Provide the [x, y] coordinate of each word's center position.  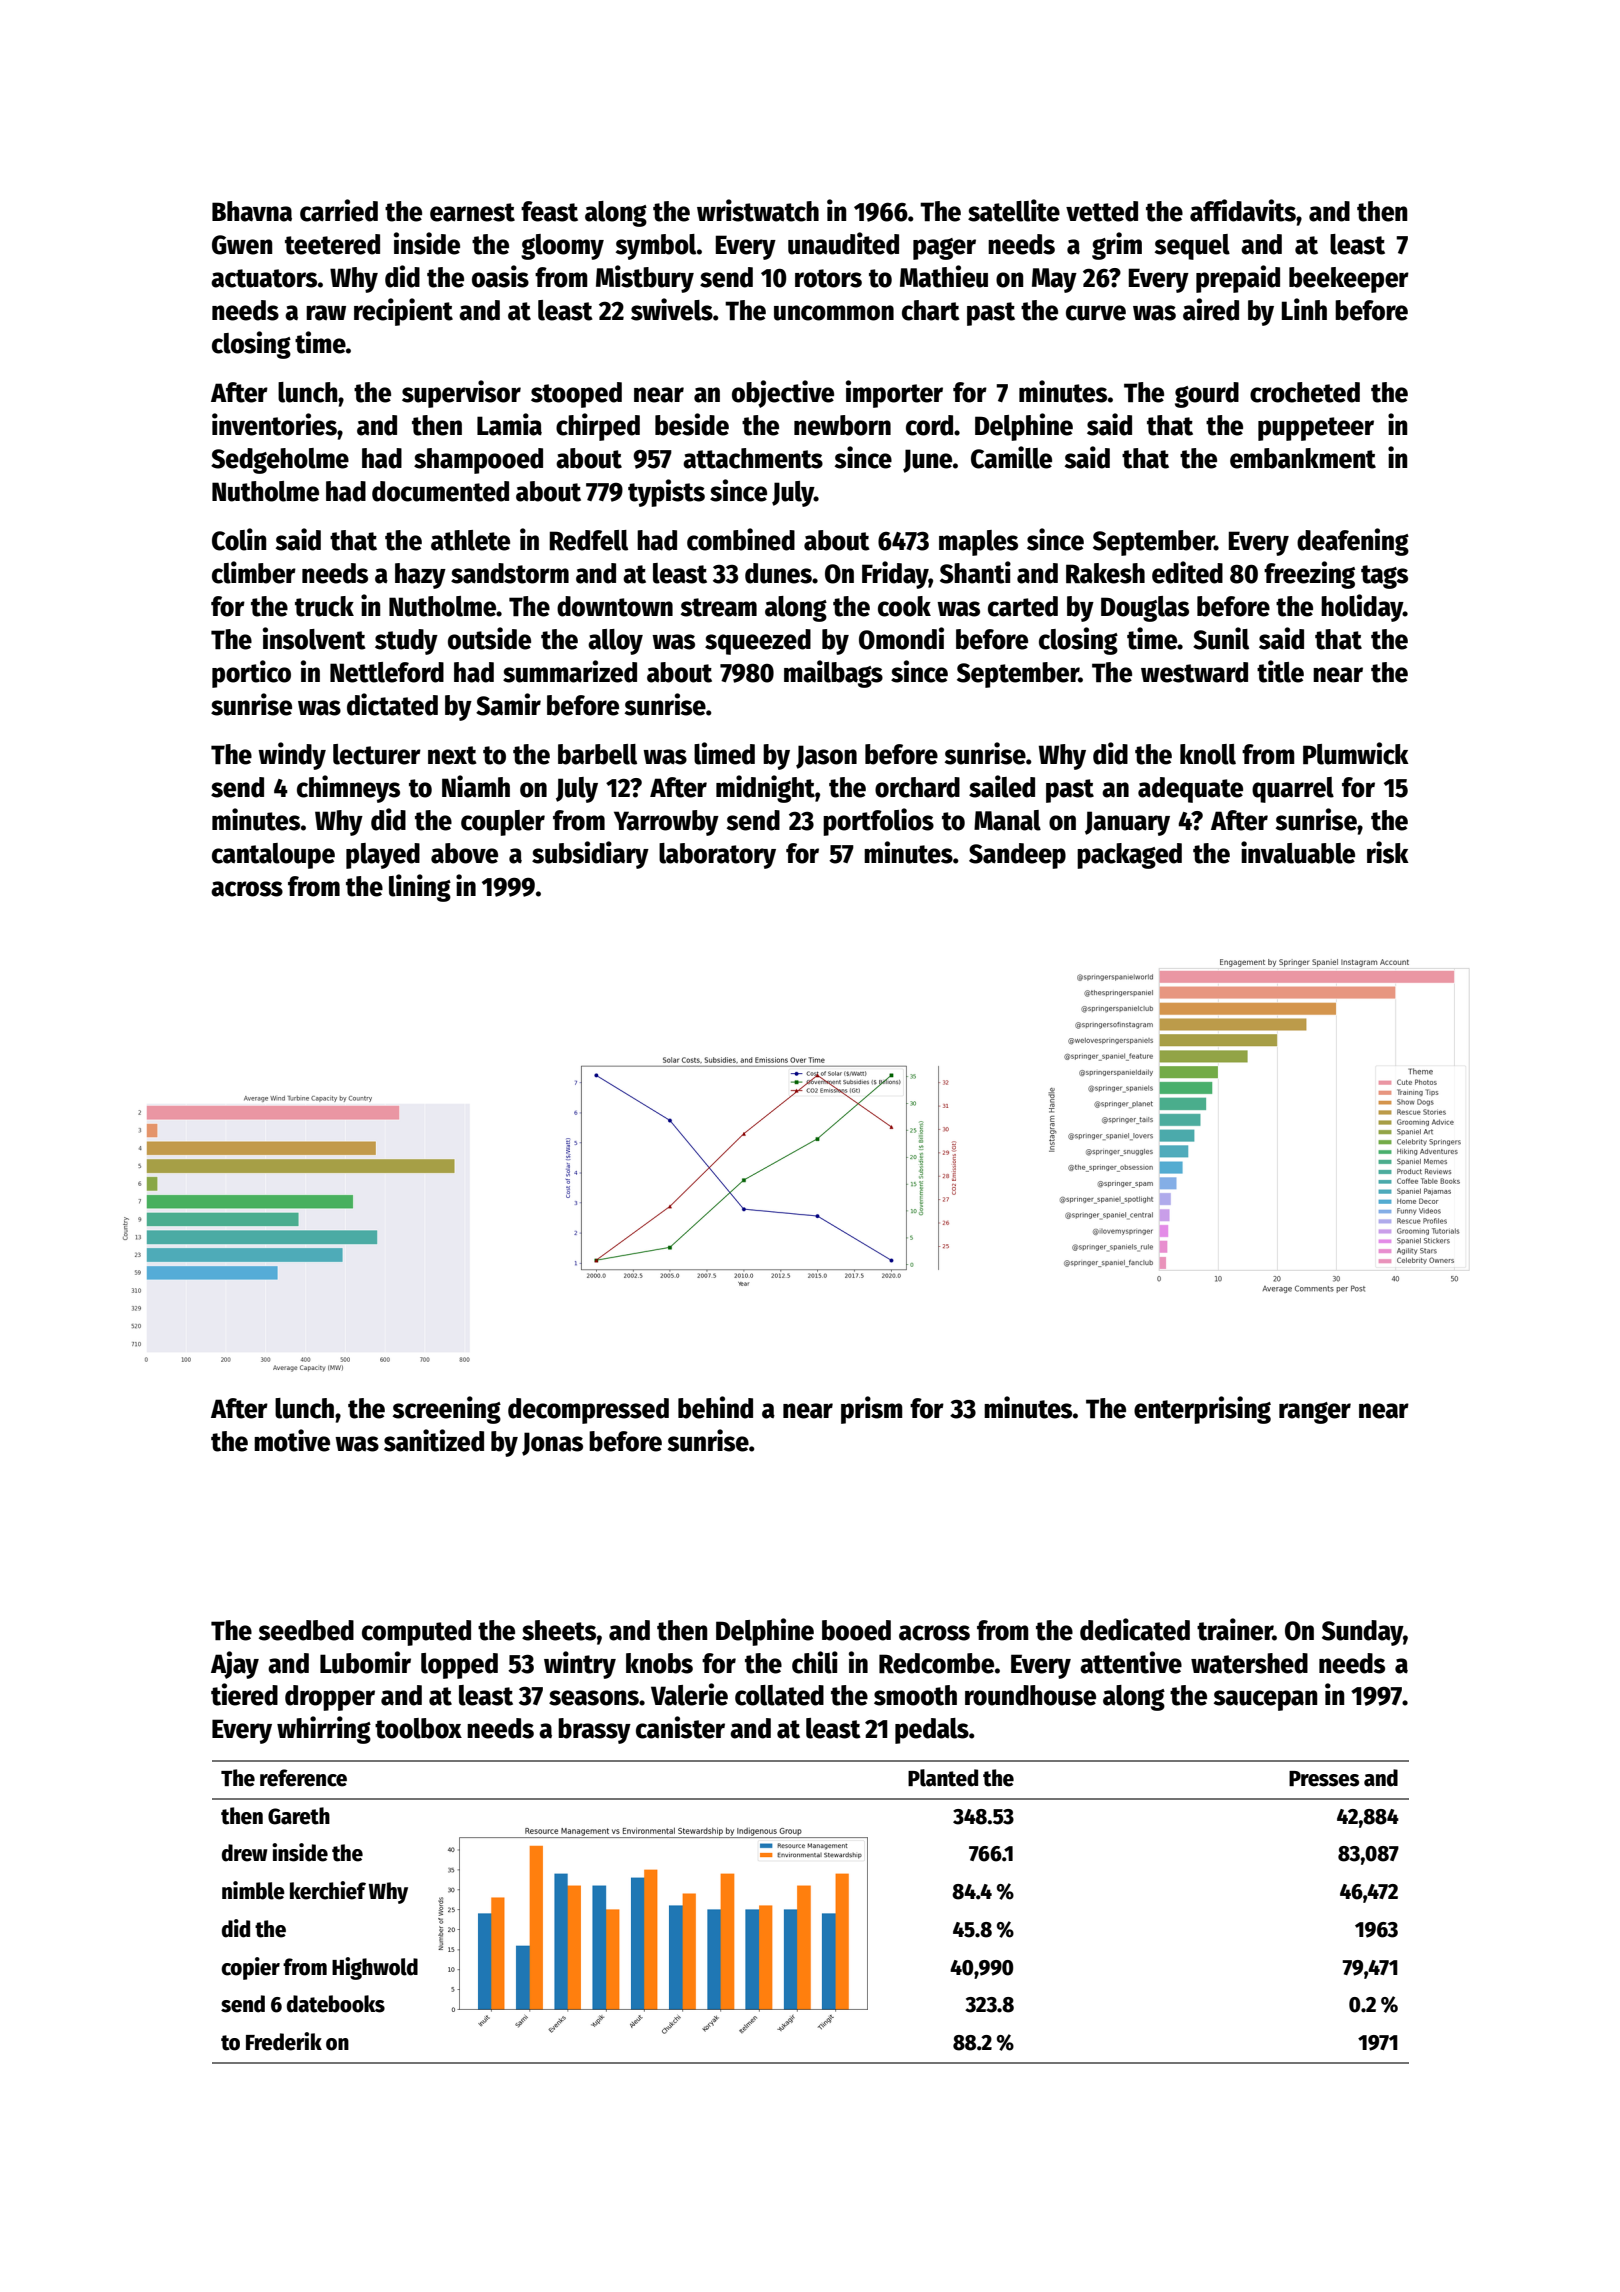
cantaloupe [273, 856]
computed [416, 1633]
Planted [943, 1778]
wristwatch [758, 210]
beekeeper [1349, 280]
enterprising [1202, 1410]
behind [715, 1407]
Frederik [284, 2041]
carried [339, 210]
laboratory [717, 856]
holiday [1362, 608]
